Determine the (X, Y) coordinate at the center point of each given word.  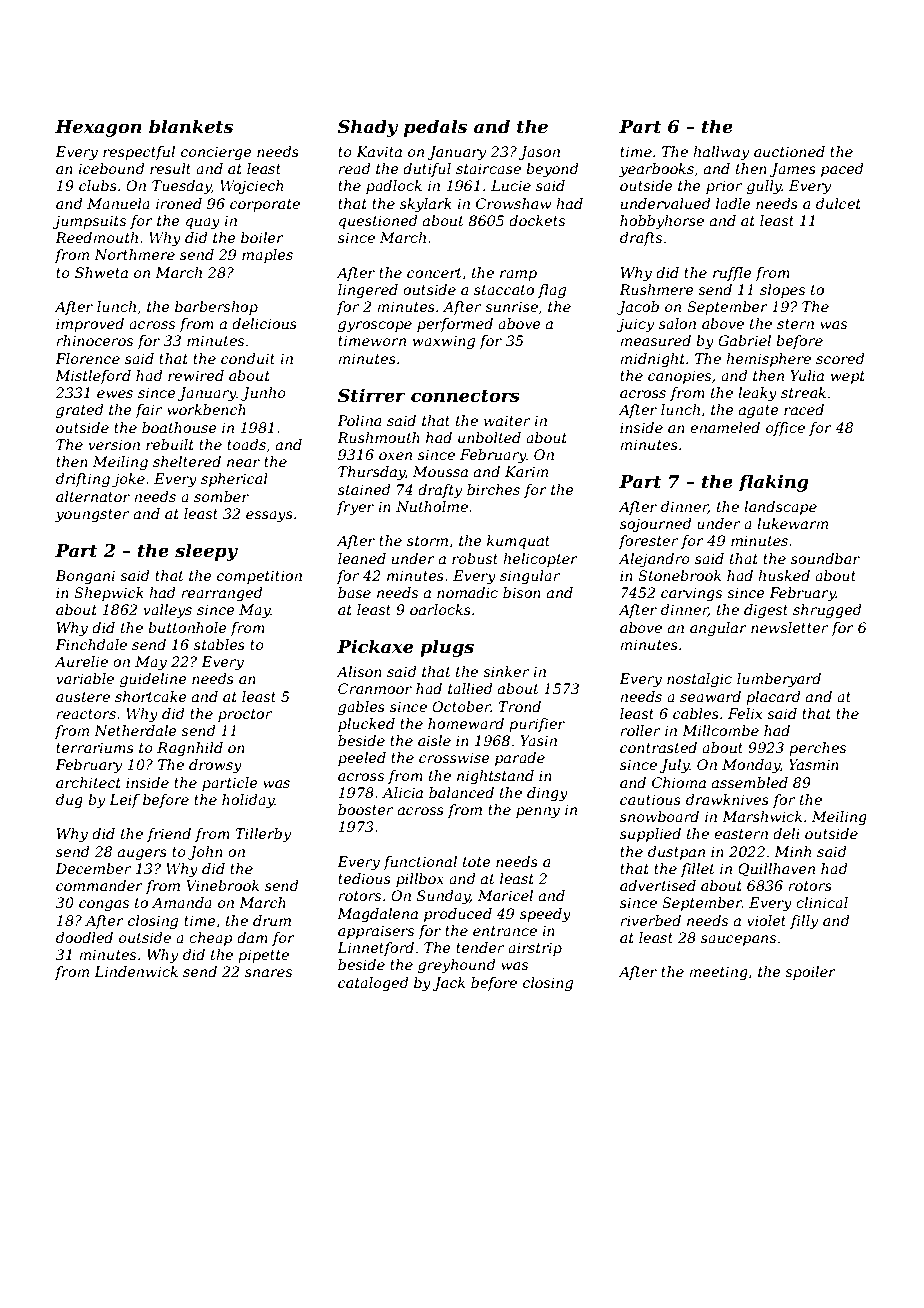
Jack (448, 984)
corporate (265, 205)
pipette (263, 956)
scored (840, 358)
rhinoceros (94, 340)
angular (718, 629)
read (354, 168)
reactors (86, 714)
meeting (718, 973)
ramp (518, 275)
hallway (721, 153)
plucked (366, 725)
